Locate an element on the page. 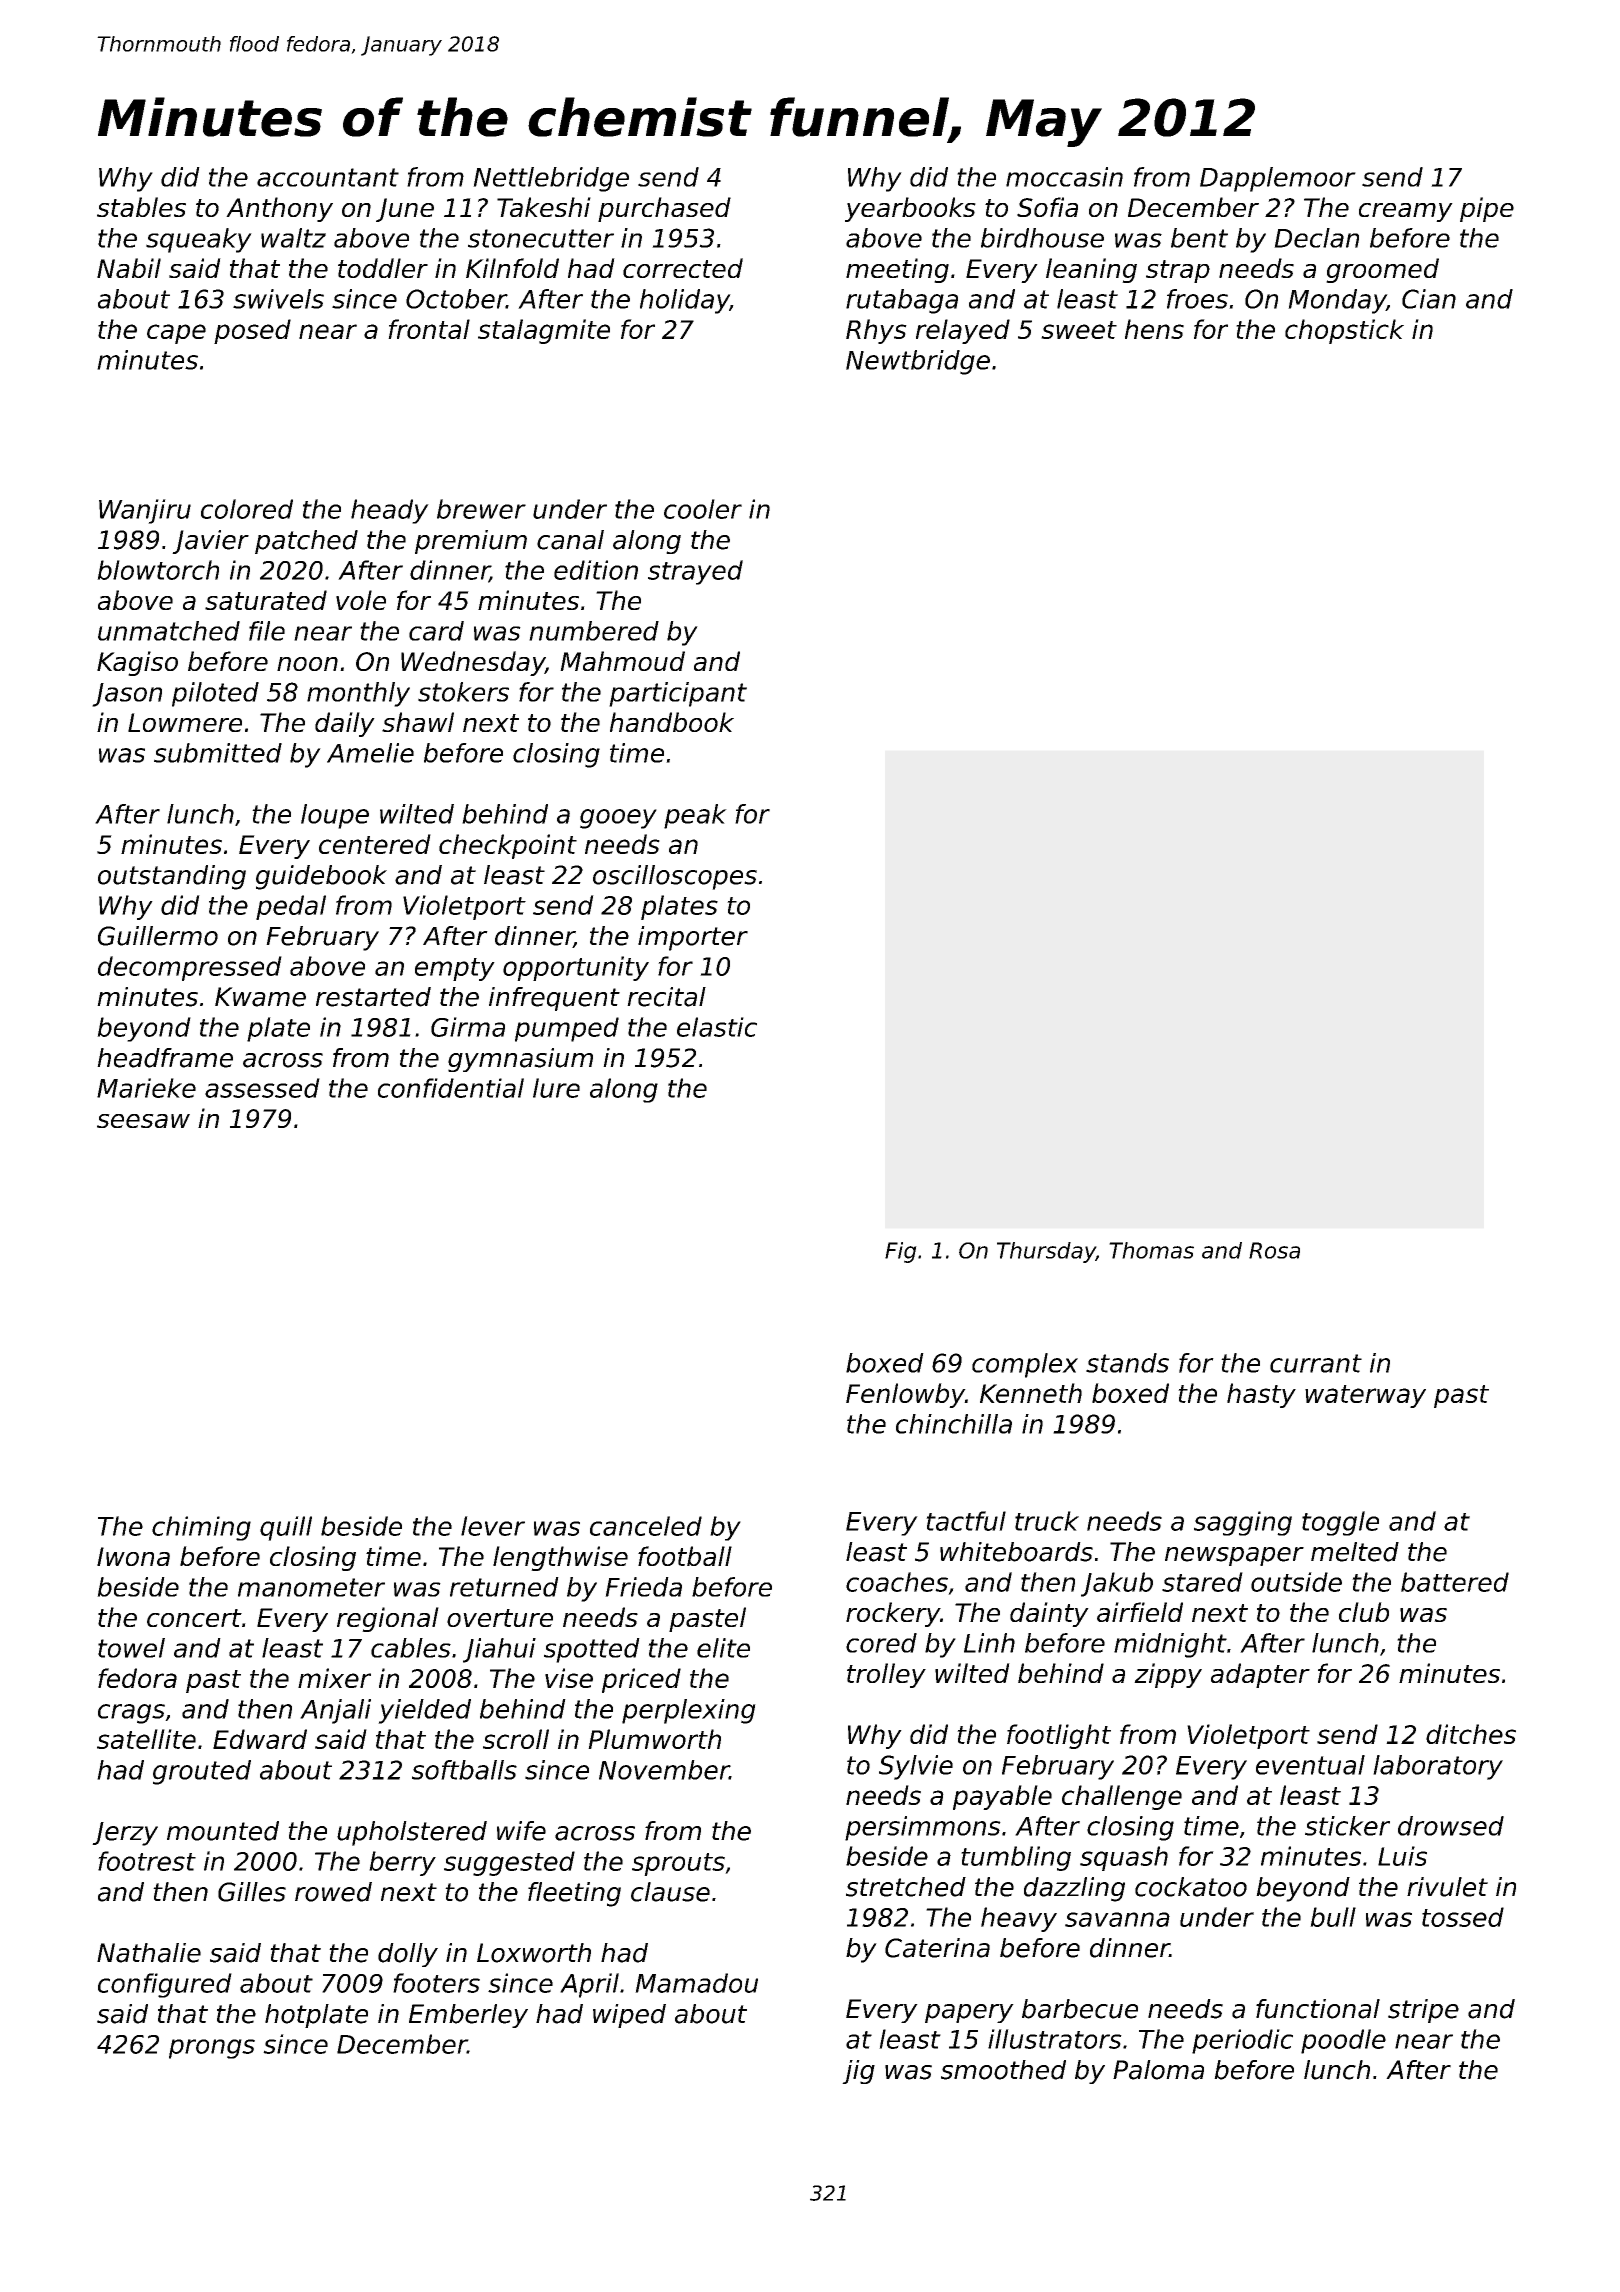 This image has height=2292, width=1620. outstanding is located at coordinates (172, 877).
